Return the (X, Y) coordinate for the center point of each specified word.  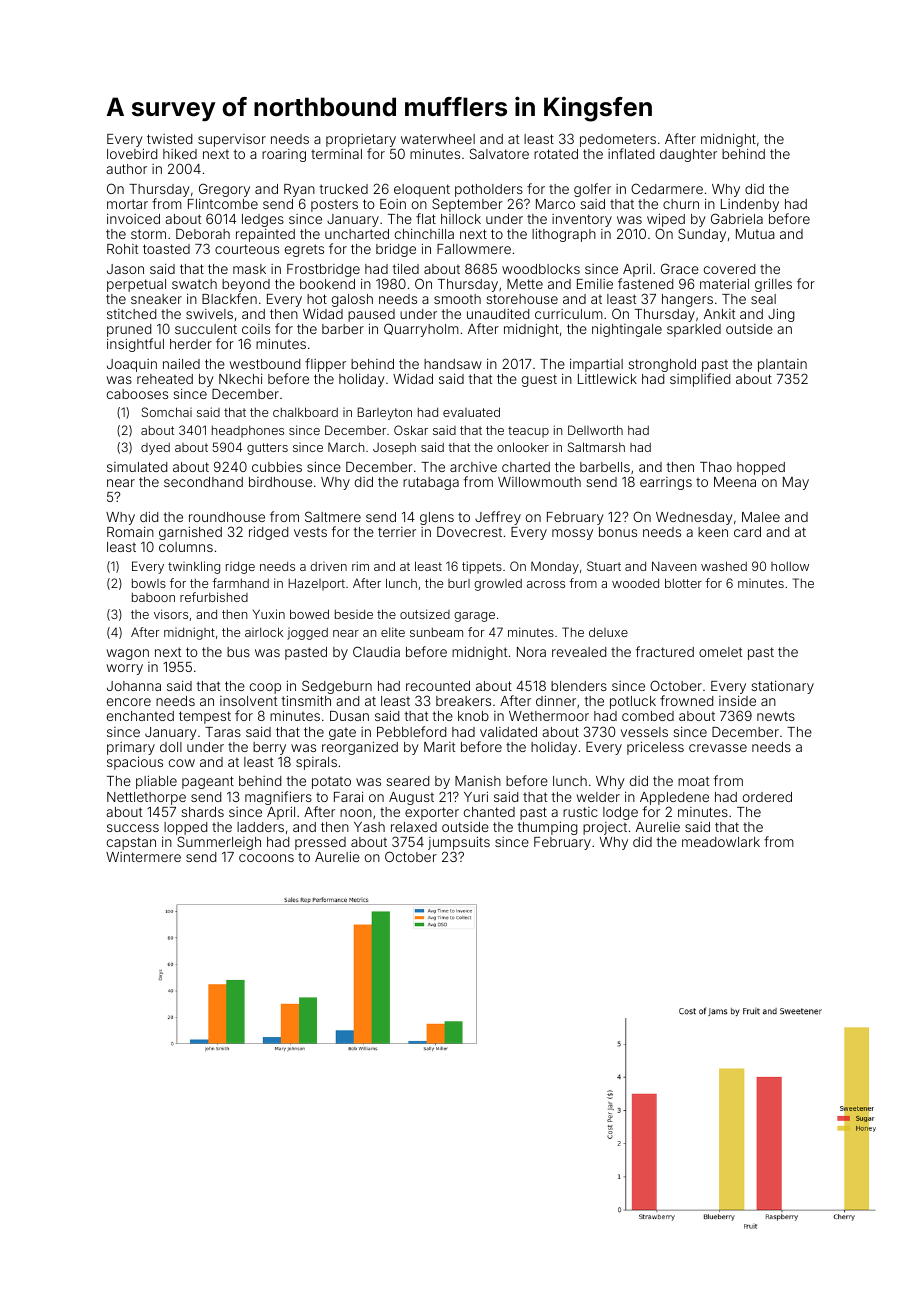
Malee (761, 517)
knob (473, 716)
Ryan (299, 190)
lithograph (564, 235)
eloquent (422, 190)
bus (238, 652)
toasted (166, 249)
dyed (155, 449)
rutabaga (431, 483)
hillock (461, 219)
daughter (688, 155)
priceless (655, 748)
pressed (320, 843)
